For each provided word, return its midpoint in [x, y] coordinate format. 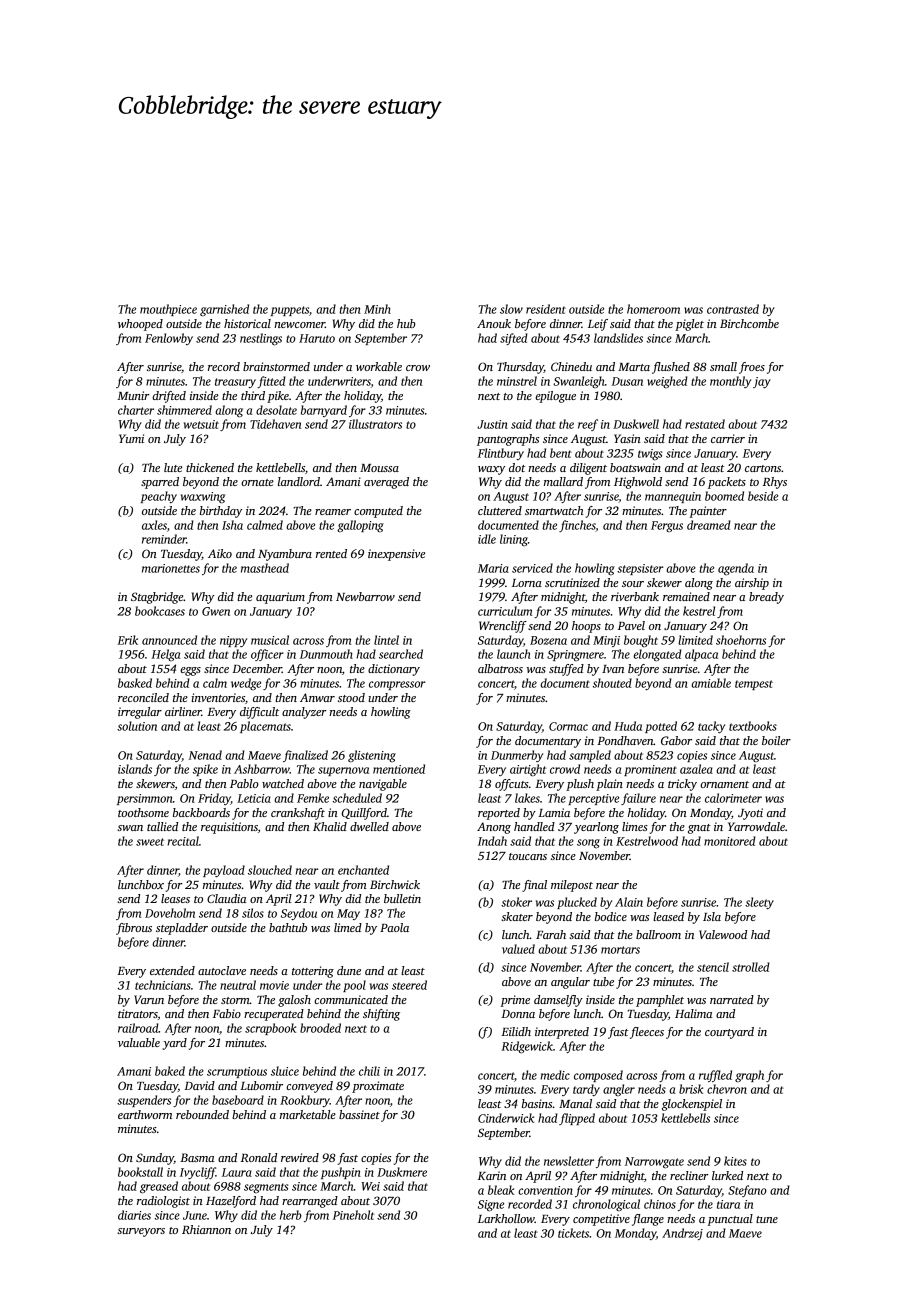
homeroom [653, 309]
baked [170, 1071]
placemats [265, 727]
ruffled [715, 1076]
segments [266, 1188]
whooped [140, 325]
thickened [210, 467]
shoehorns [741, 640]
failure [638, 799]
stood [351, 697]
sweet [150, 842]
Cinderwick [506, 1118]
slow [511, 309]
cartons [763, 468]
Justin [492, 424]
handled [534, 826]
